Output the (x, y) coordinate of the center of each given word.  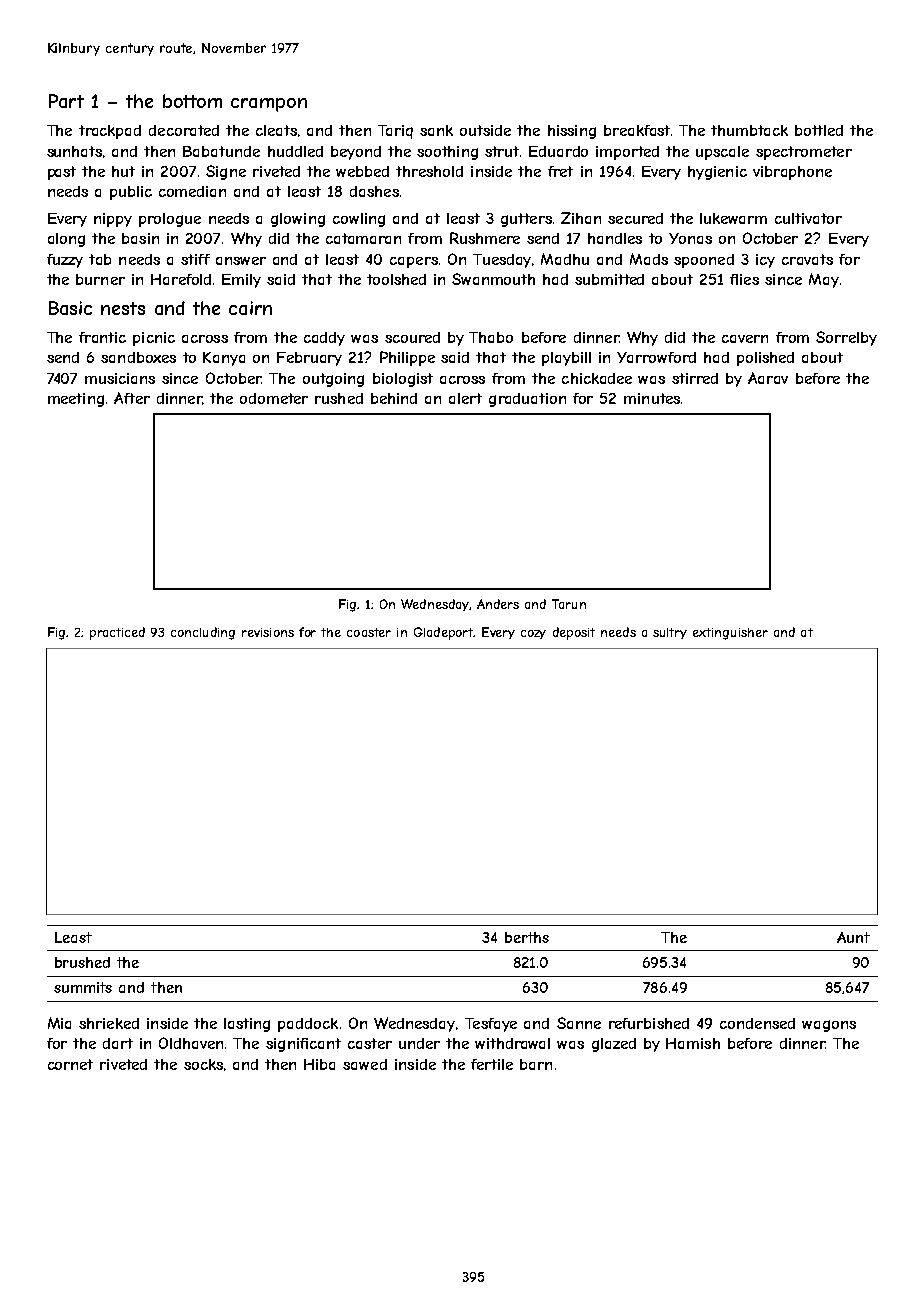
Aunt (853, 937)
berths (527, 937)
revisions (268, 632)
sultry (670, 633)
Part (66, 101)
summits (83, 987)
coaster (369, 632)
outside (485, 130)
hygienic (717, 173)
